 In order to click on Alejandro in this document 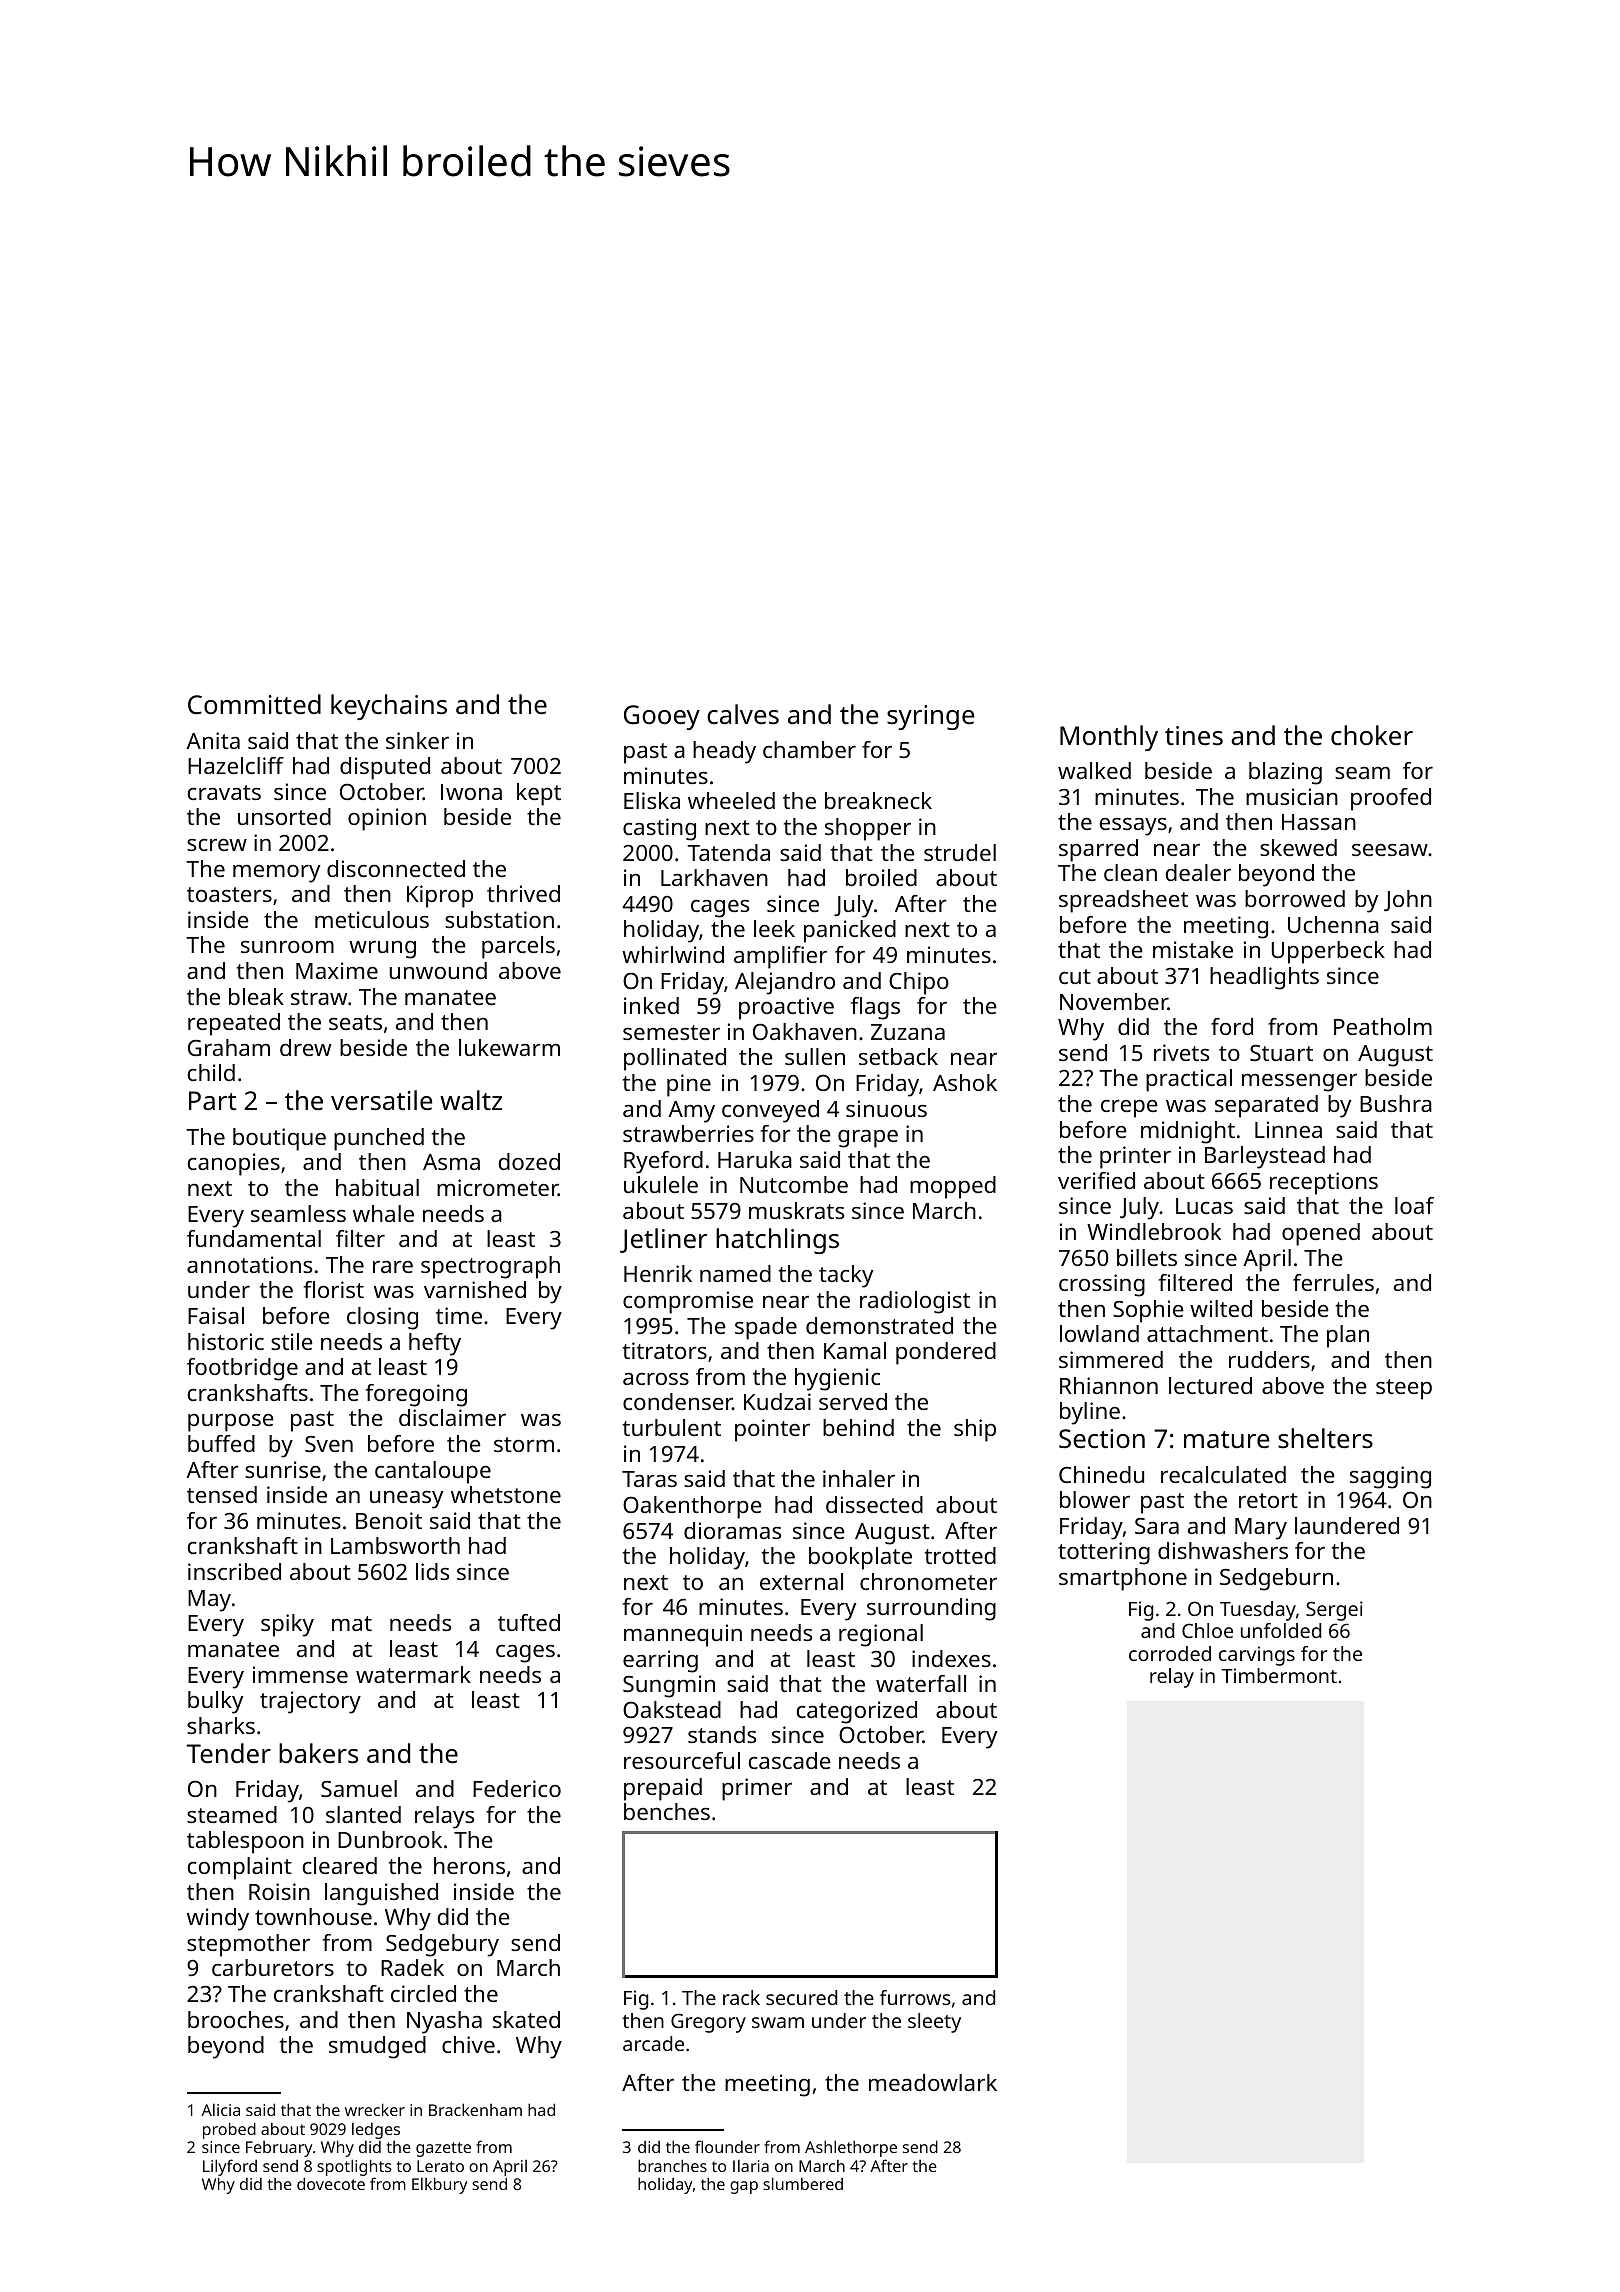, I will do `click(785, 983)`.
